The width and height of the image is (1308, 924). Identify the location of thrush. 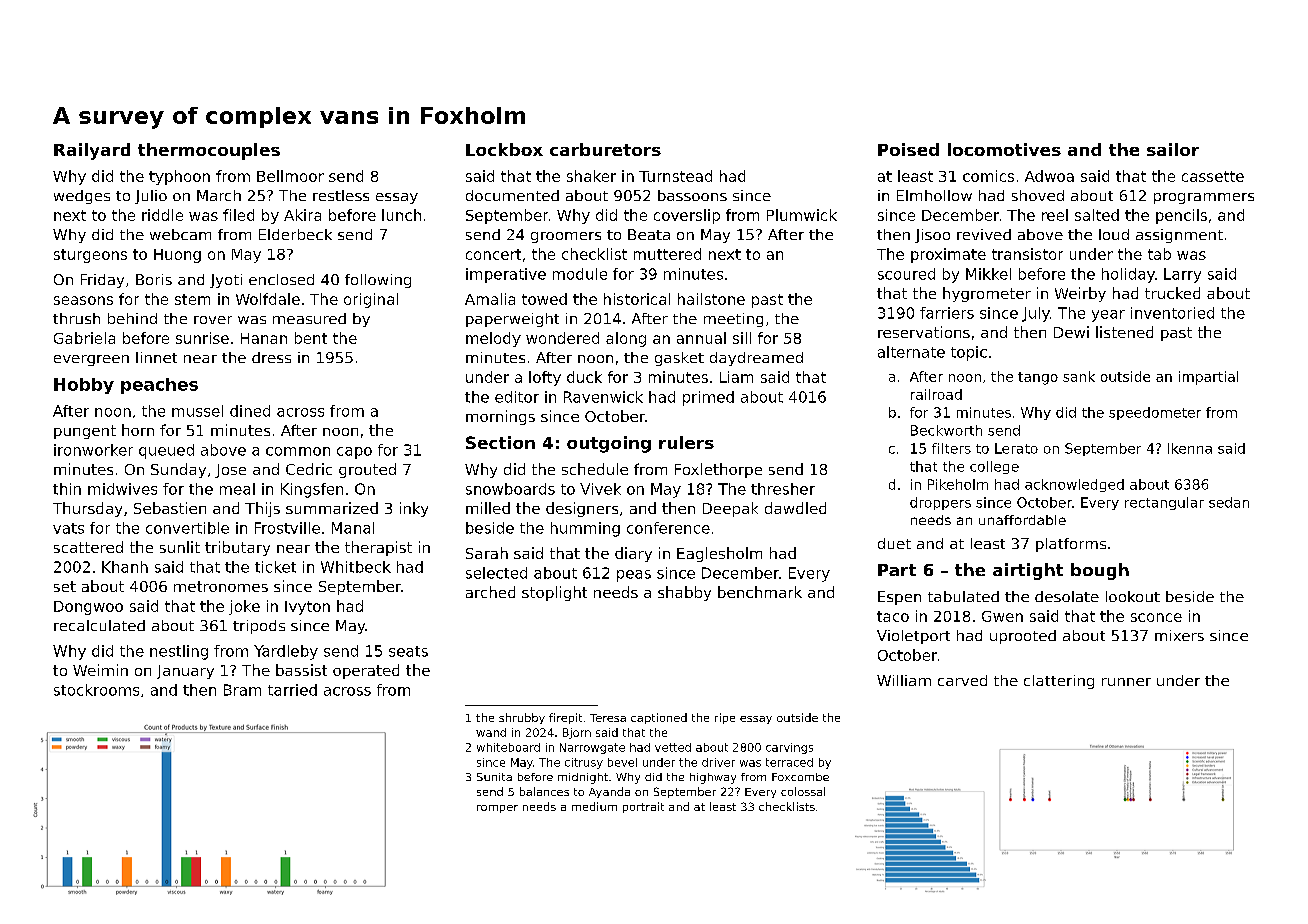
(76, 318).
